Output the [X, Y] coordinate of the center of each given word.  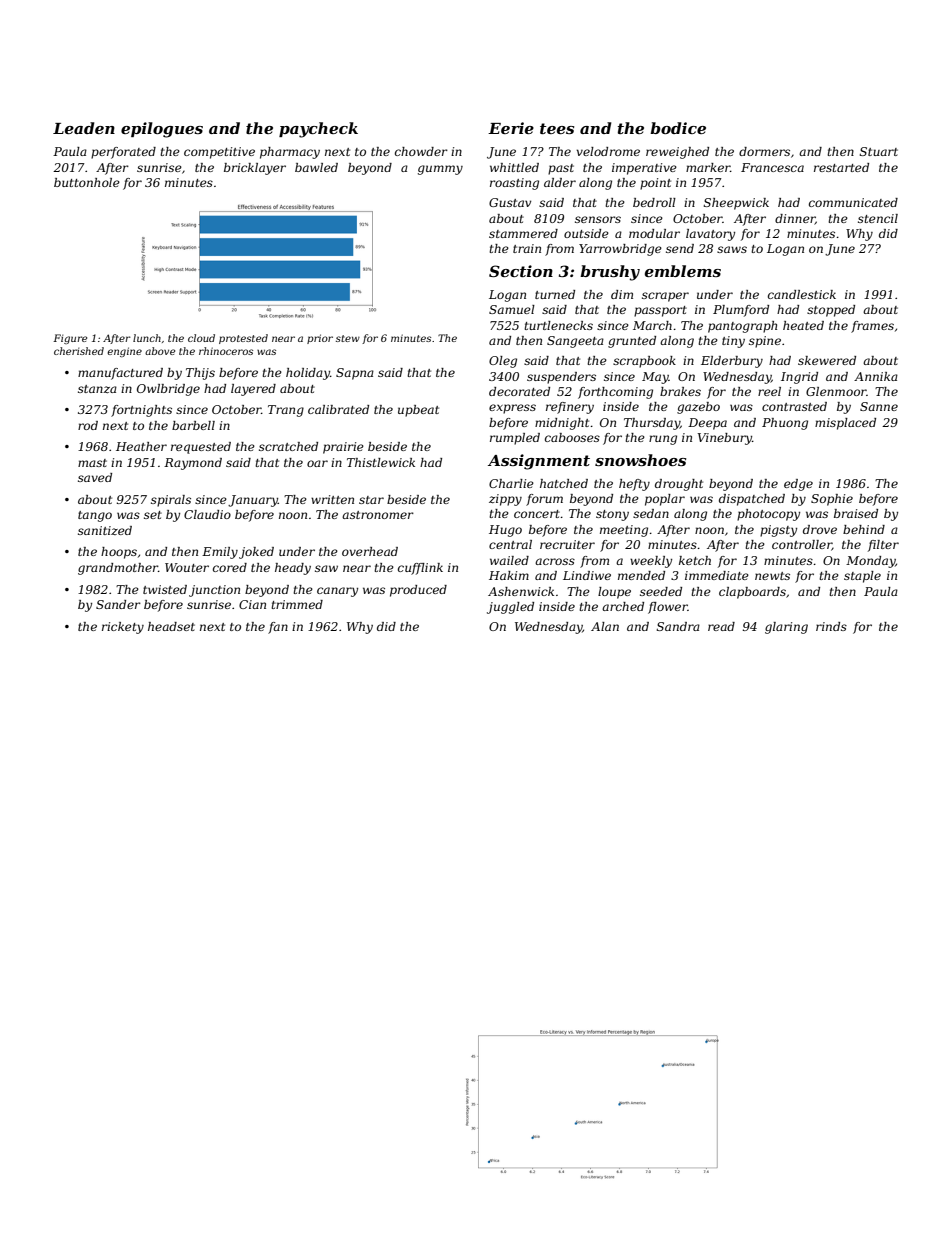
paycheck [318, 130]
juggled [510, 608]
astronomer [378, 515]
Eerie [511, 128]
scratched [288, 446]
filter [883, 546]
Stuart [879, 151]
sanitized [105, 530]
